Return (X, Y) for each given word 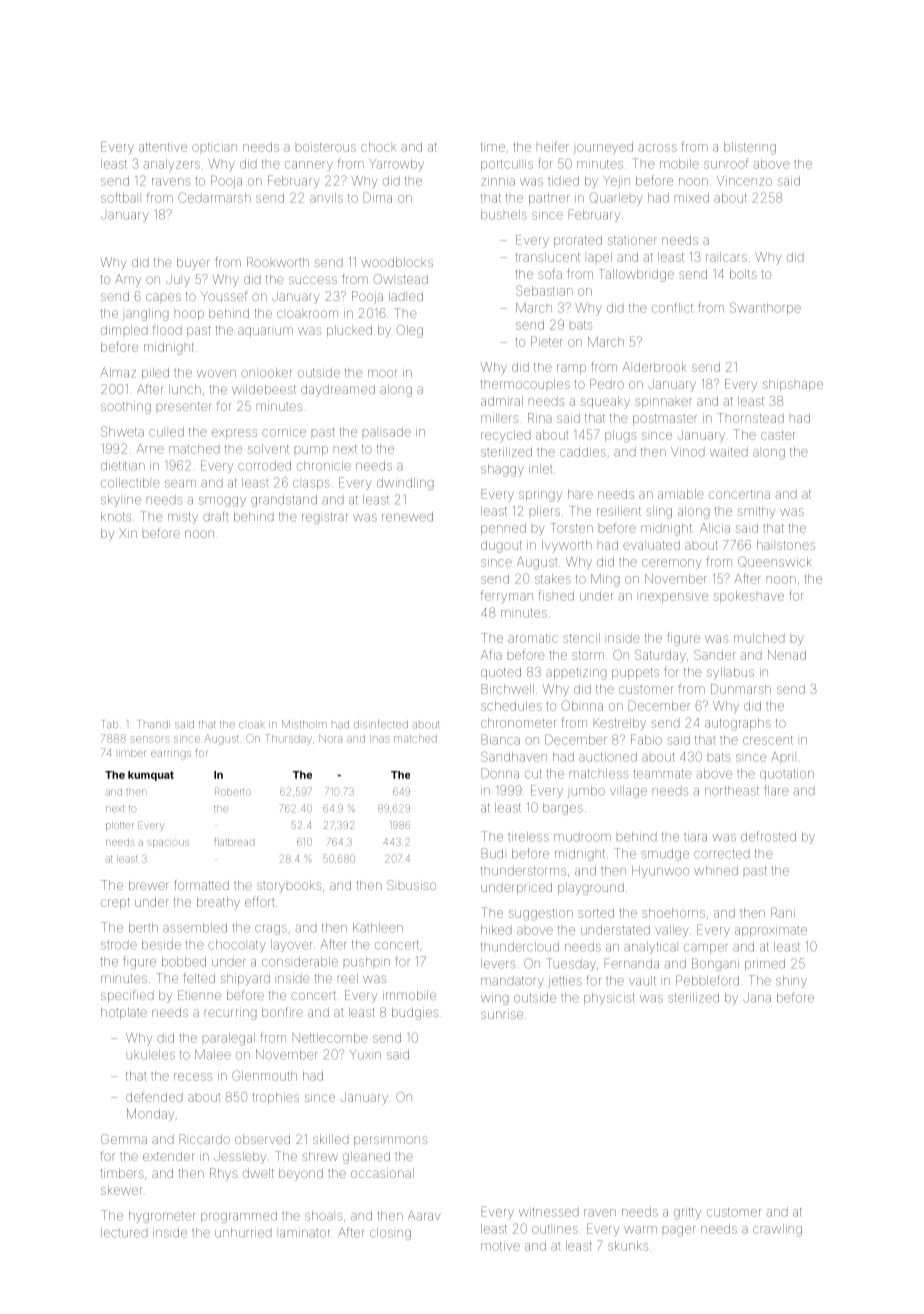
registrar (325, 518)
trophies (275, 1098)
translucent (547, 257)
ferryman (507, 596)
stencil (581, 638)
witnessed (549, 1212)
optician (214, 147)
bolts (743, 274)
